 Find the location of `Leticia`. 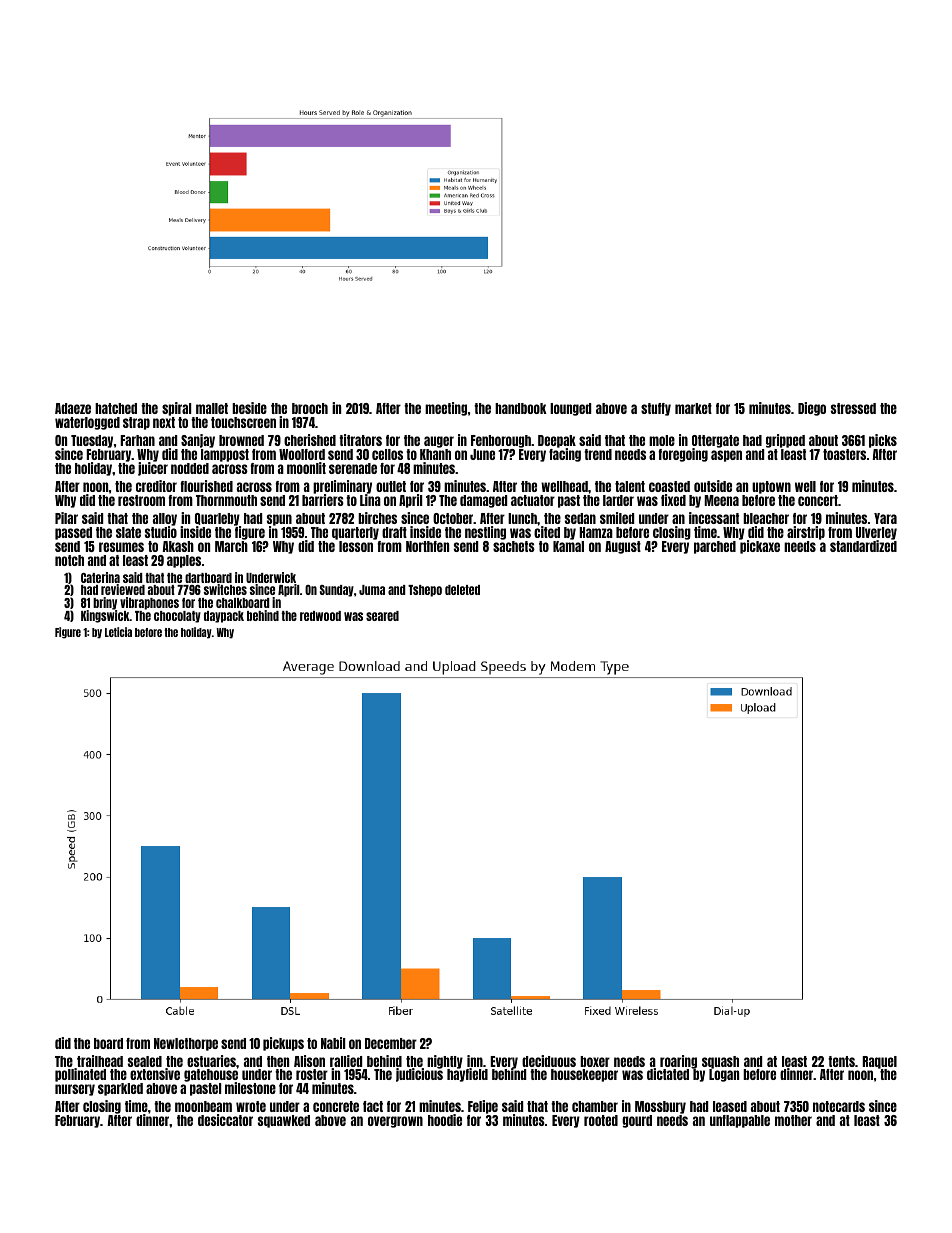

Leticia is located at coordinates (118, 632).
